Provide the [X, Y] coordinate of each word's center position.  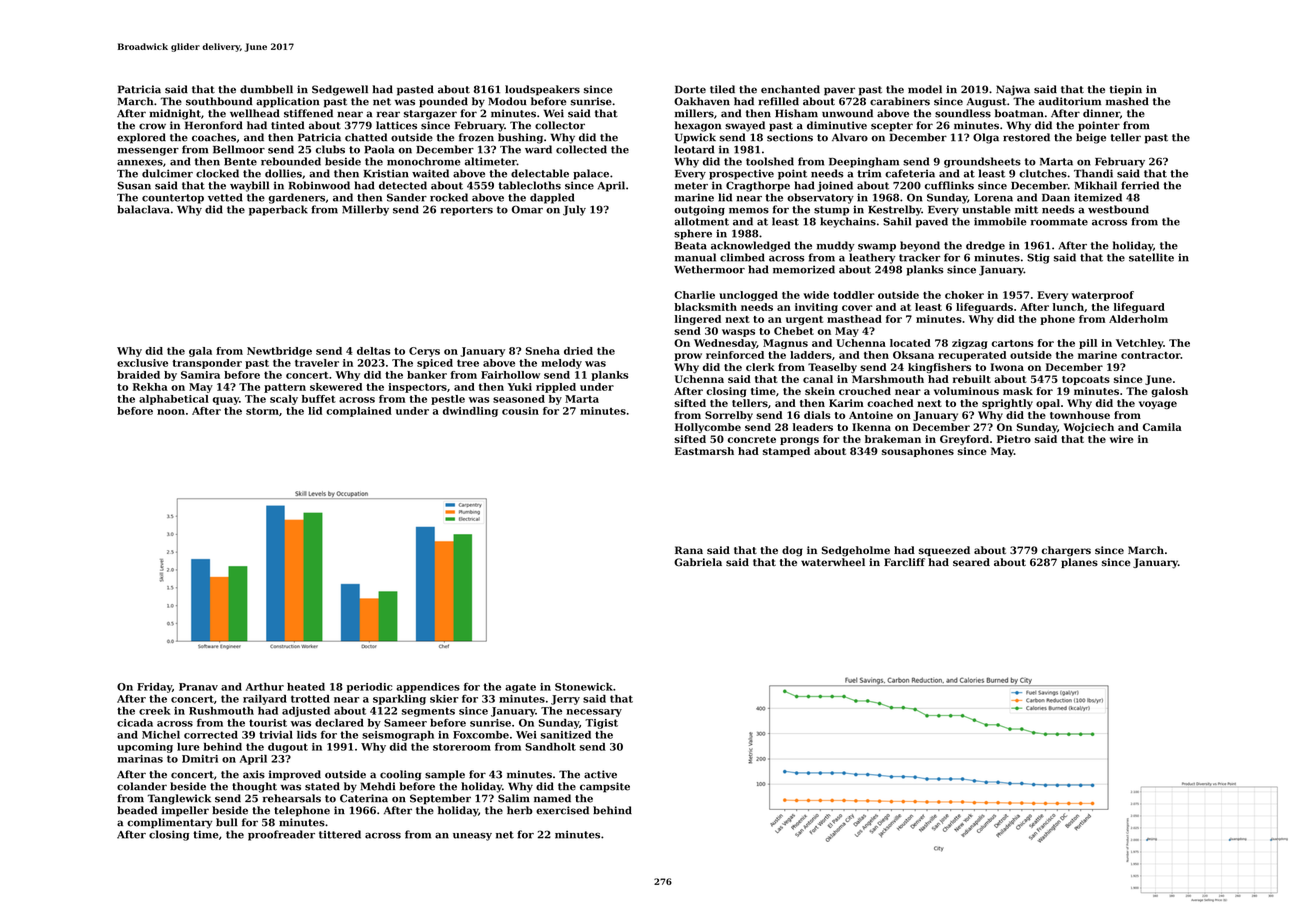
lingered [698, 320]
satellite [1151, 257]
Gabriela [698, 562]
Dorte [690, 89]
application [288, 102]
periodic [370, 688]
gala [200, 352]
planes [1079, 563]
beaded [137, 810]
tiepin [1126, 90]
